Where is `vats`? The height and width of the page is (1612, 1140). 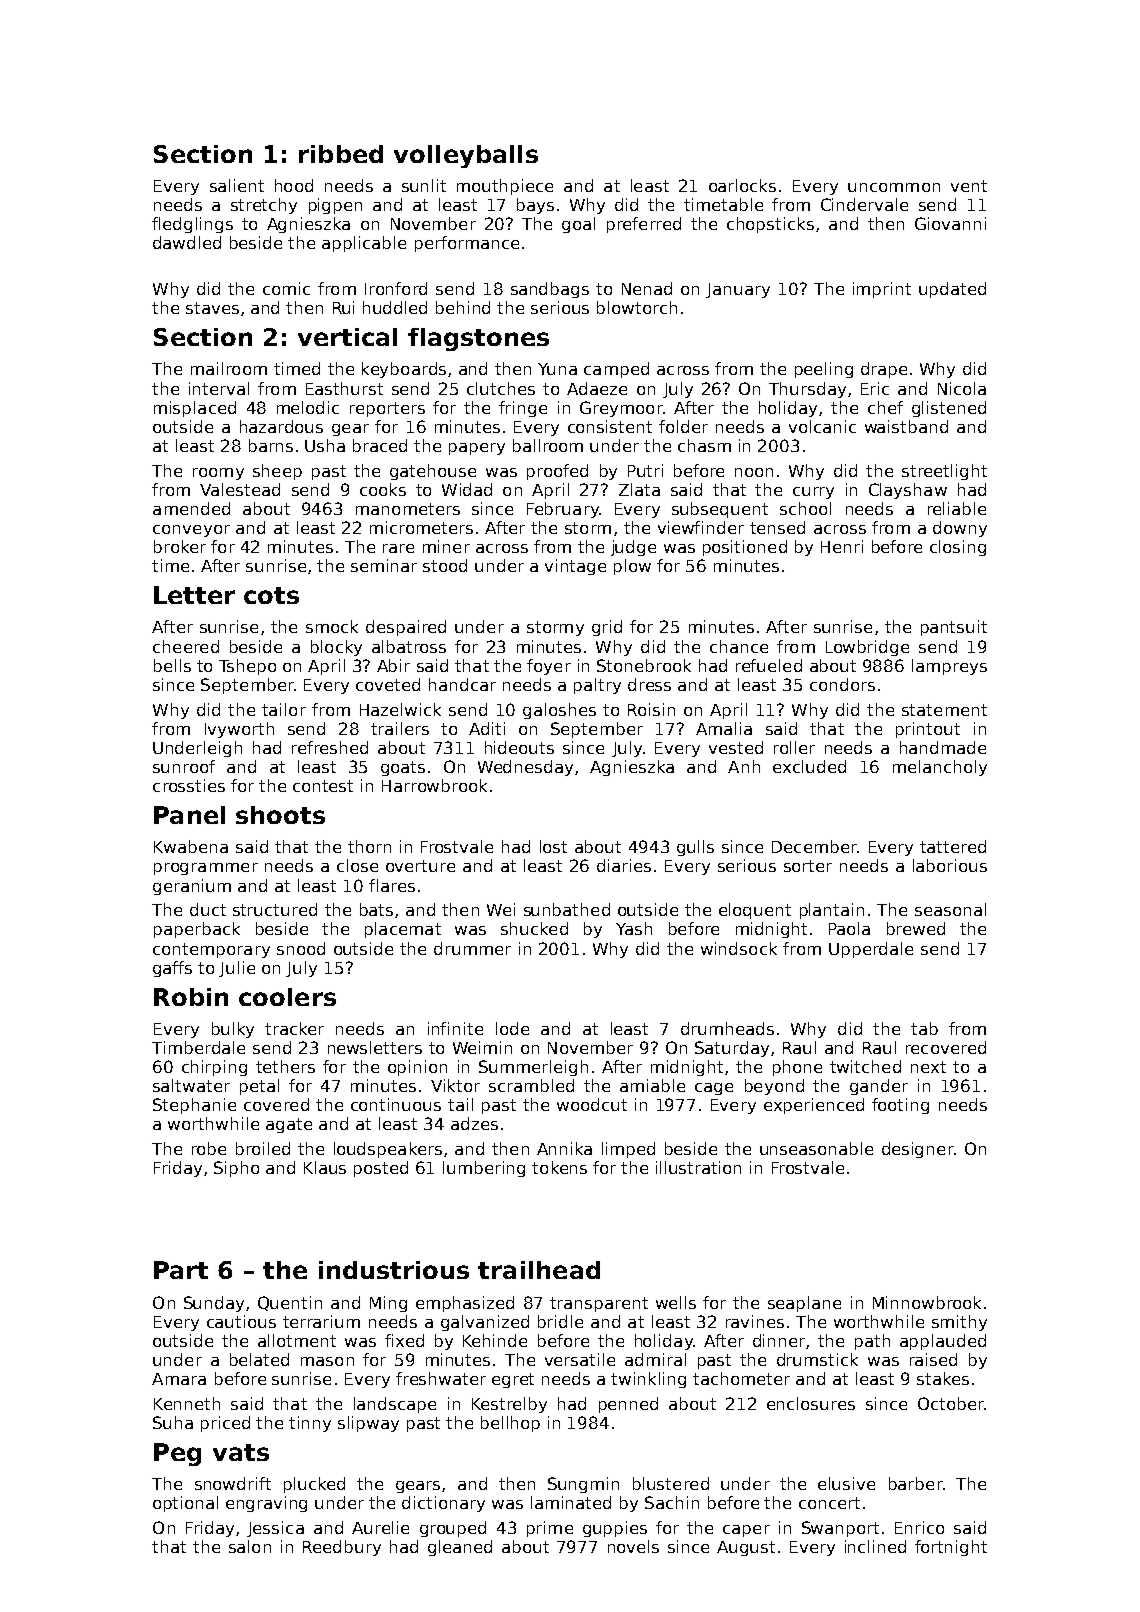 vats is located at coordinates (241, 1452).
